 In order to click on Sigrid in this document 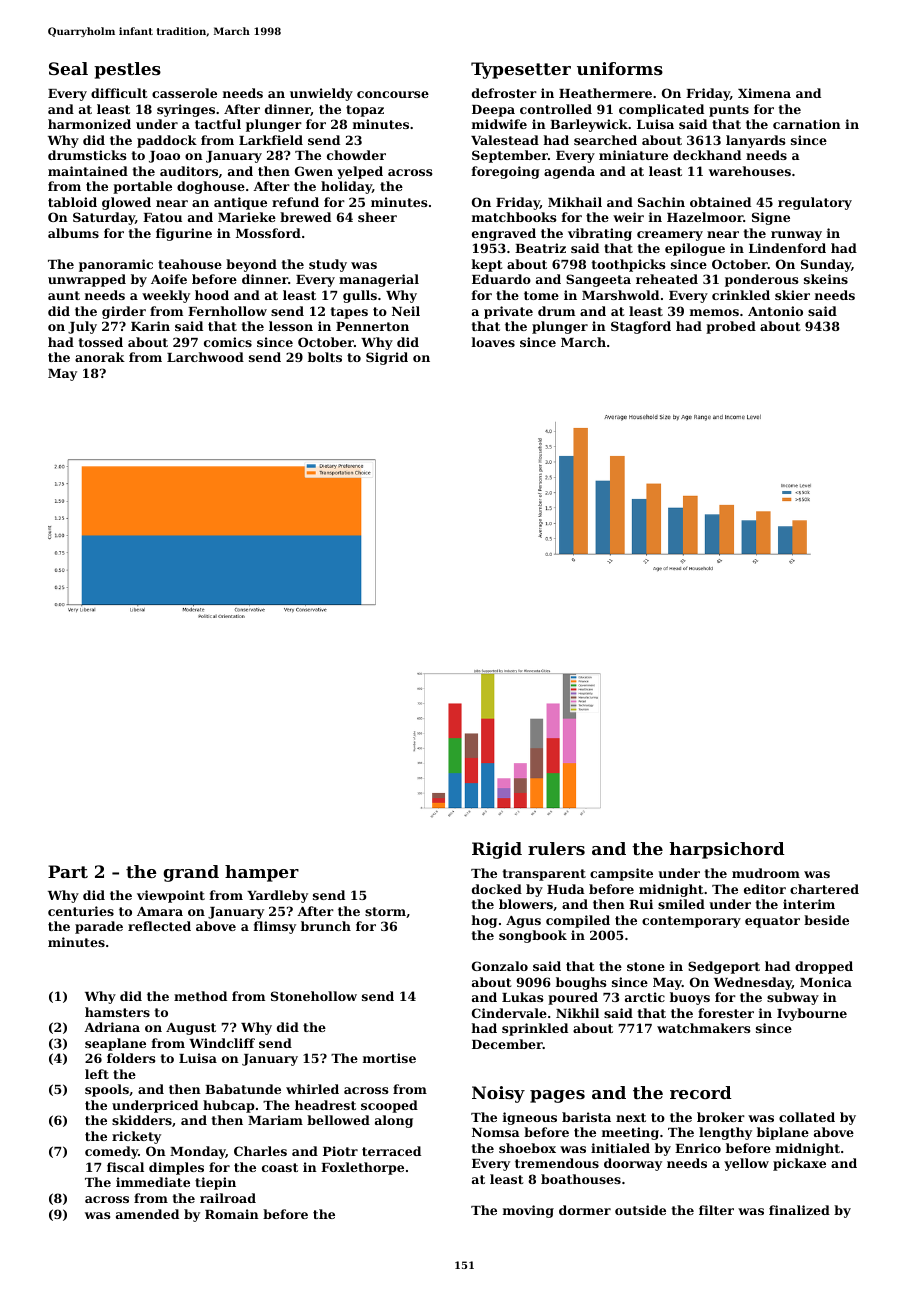, I will do `click(387, 358)`.
